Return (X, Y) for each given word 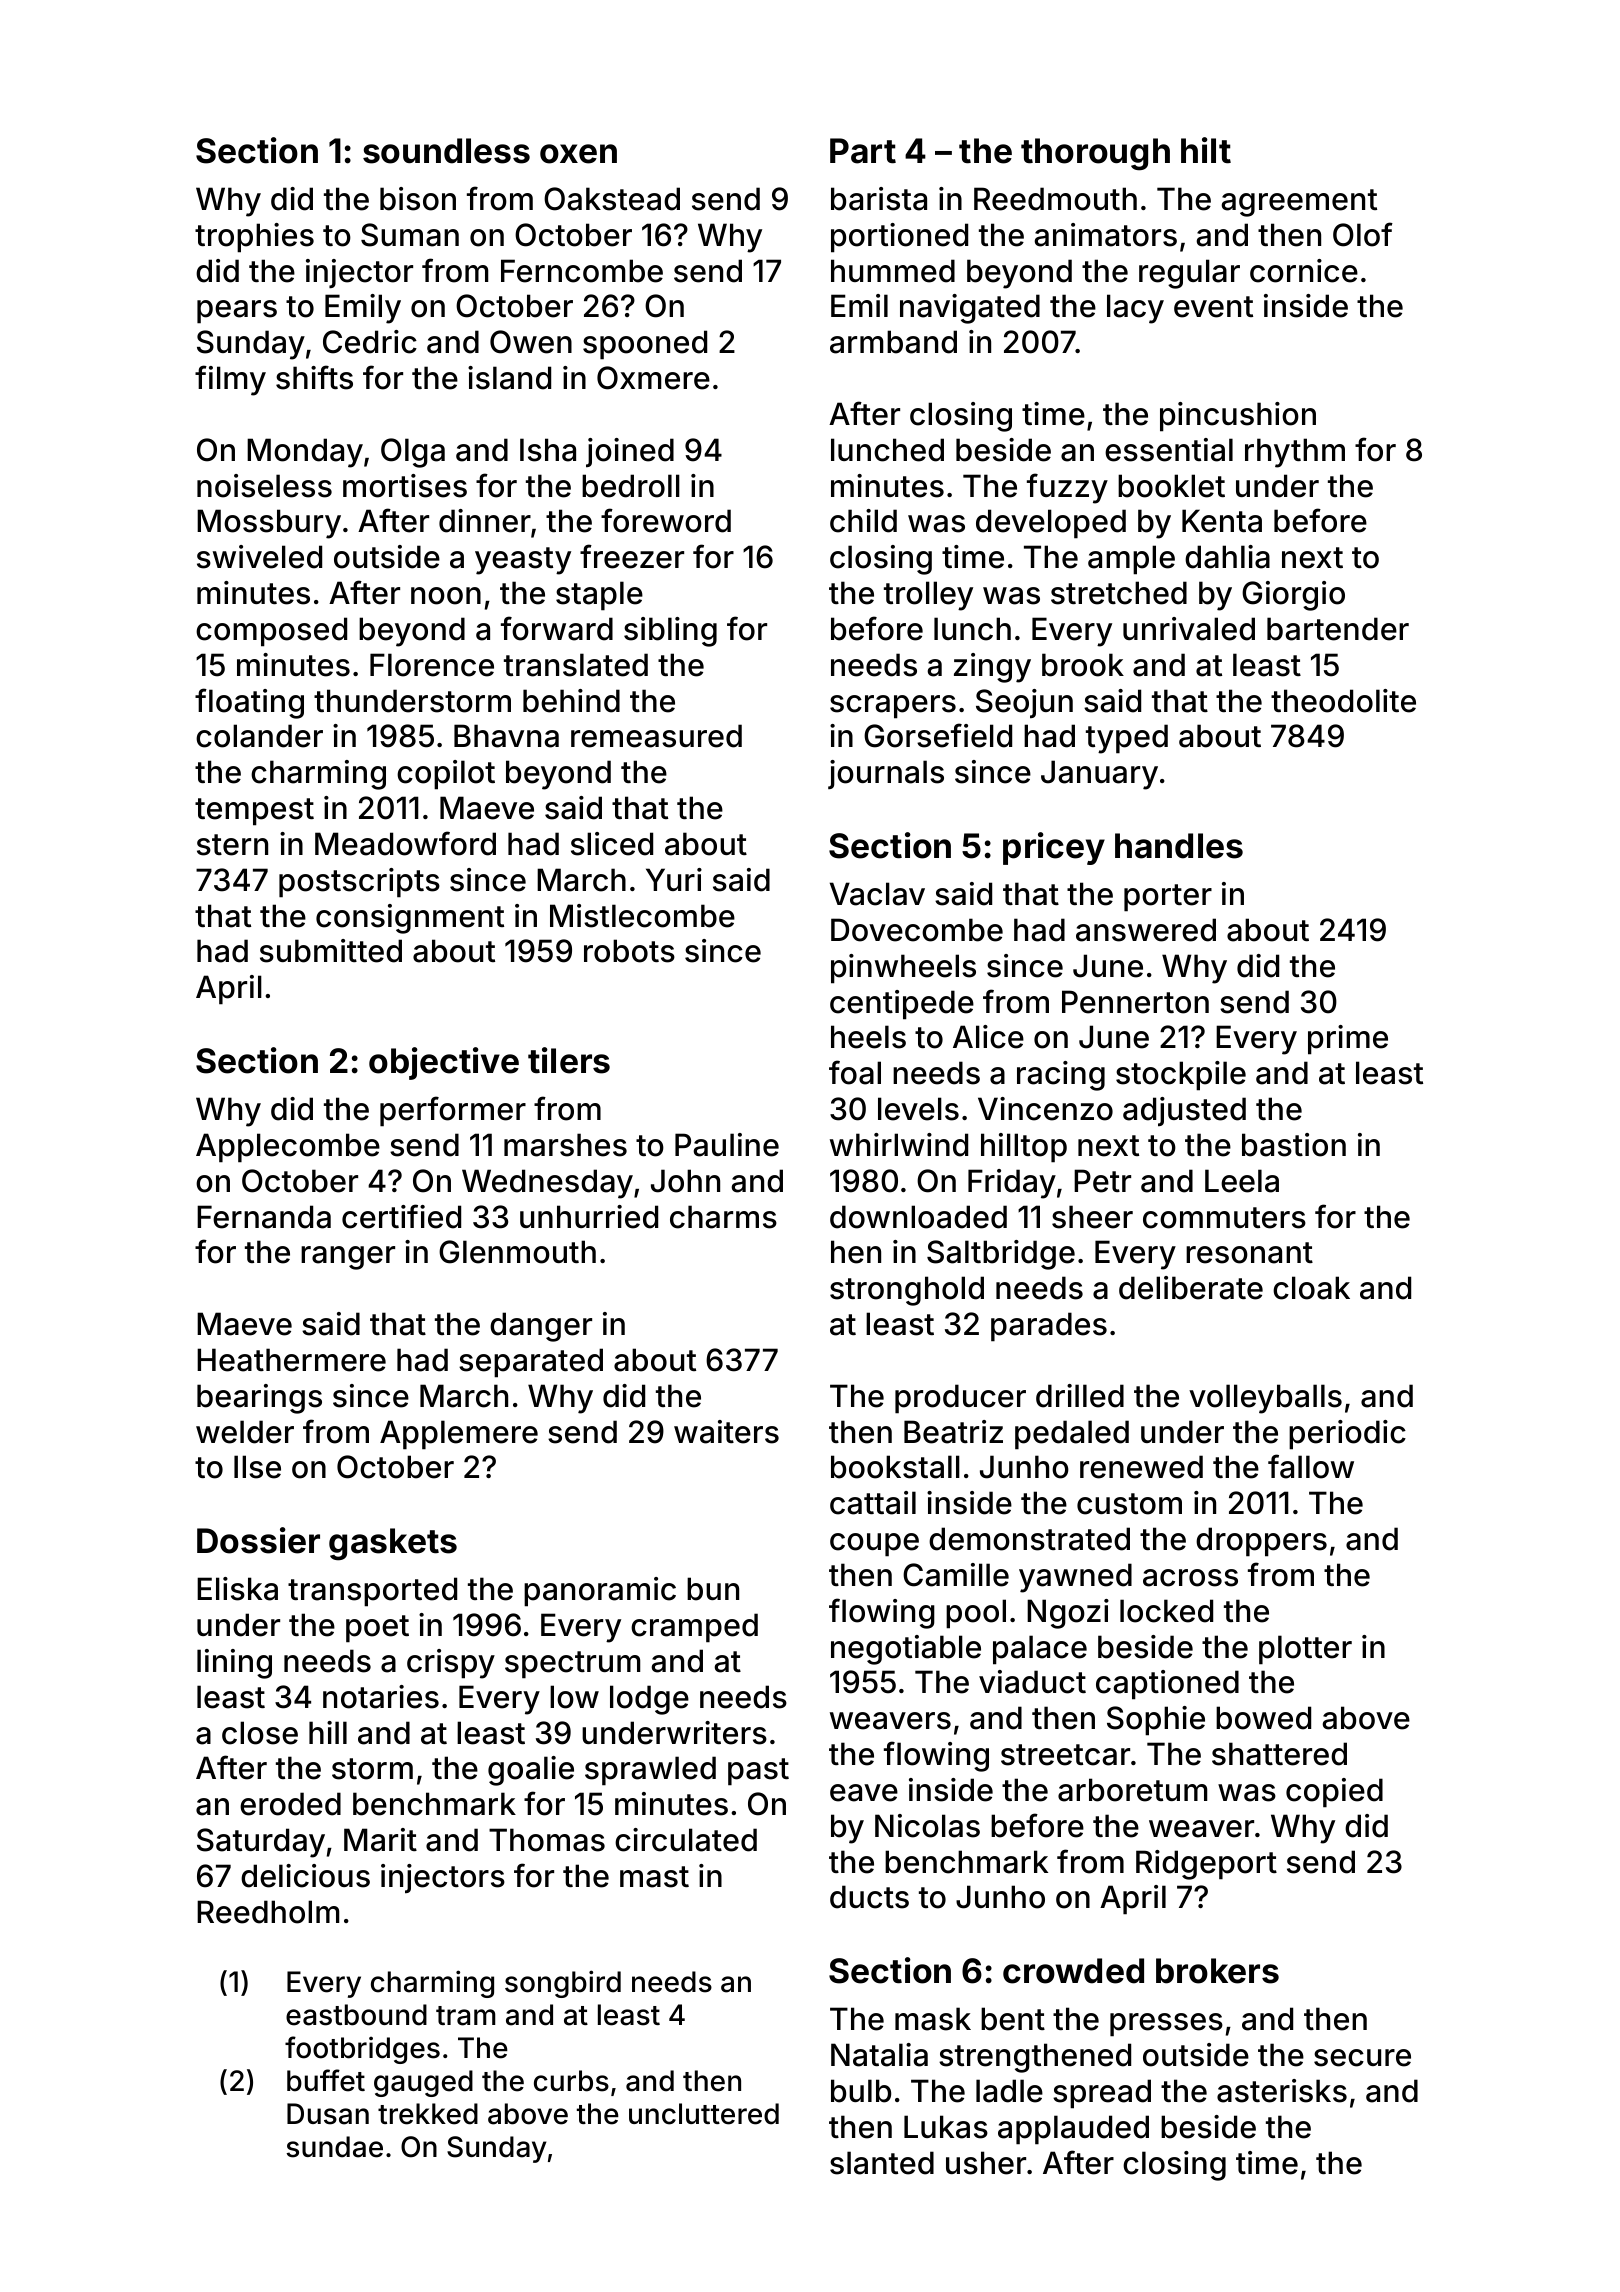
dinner (485, 521)
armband (893, 342)
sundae (334, 2147)
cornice (1304, 271)
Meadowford (405, 843)
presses (1166, 2025)
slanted (882, 2163)
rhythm (1295, 453)
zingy (992, 668)
